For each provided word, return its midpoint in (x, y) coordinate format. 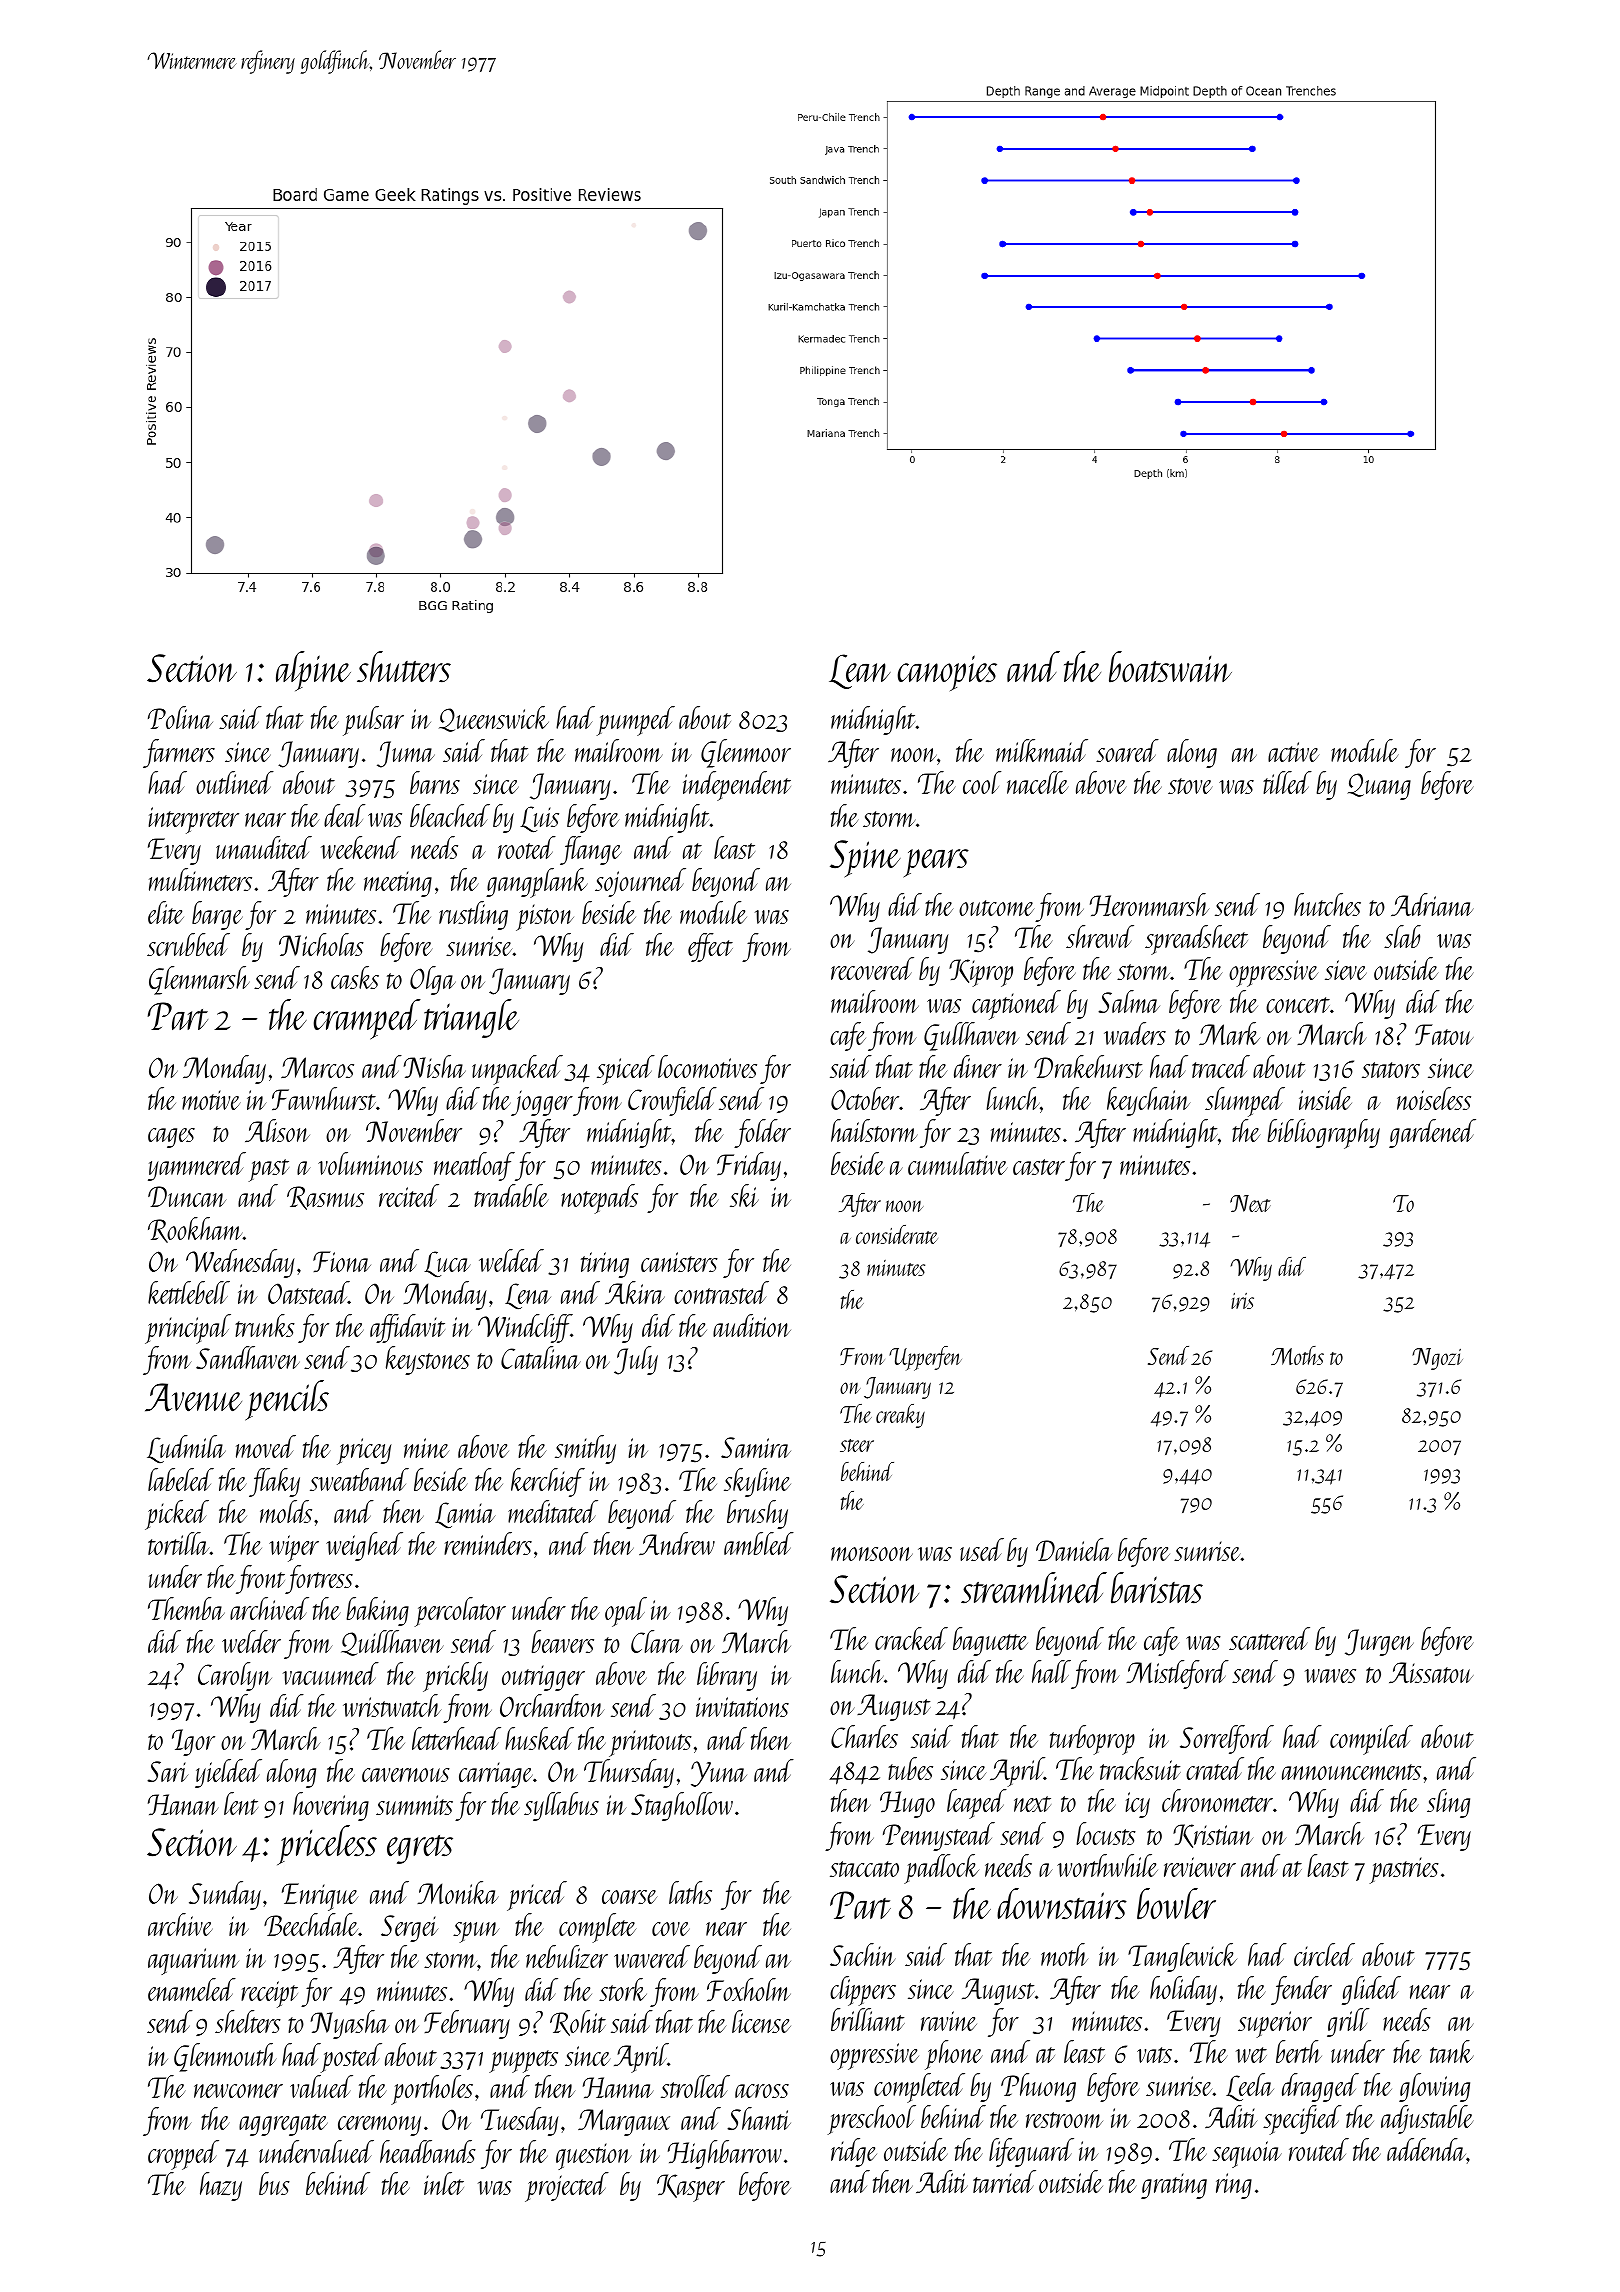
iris (1242, 1301)
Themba (186, 1608)
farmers (179, 753)
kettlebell (189, 1292)
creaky (900, 1416)
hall (1051, 1671)
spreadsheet (1196, 940)
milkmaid (1042, 750)
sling (1448, 1803)
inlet (444, 2183)
